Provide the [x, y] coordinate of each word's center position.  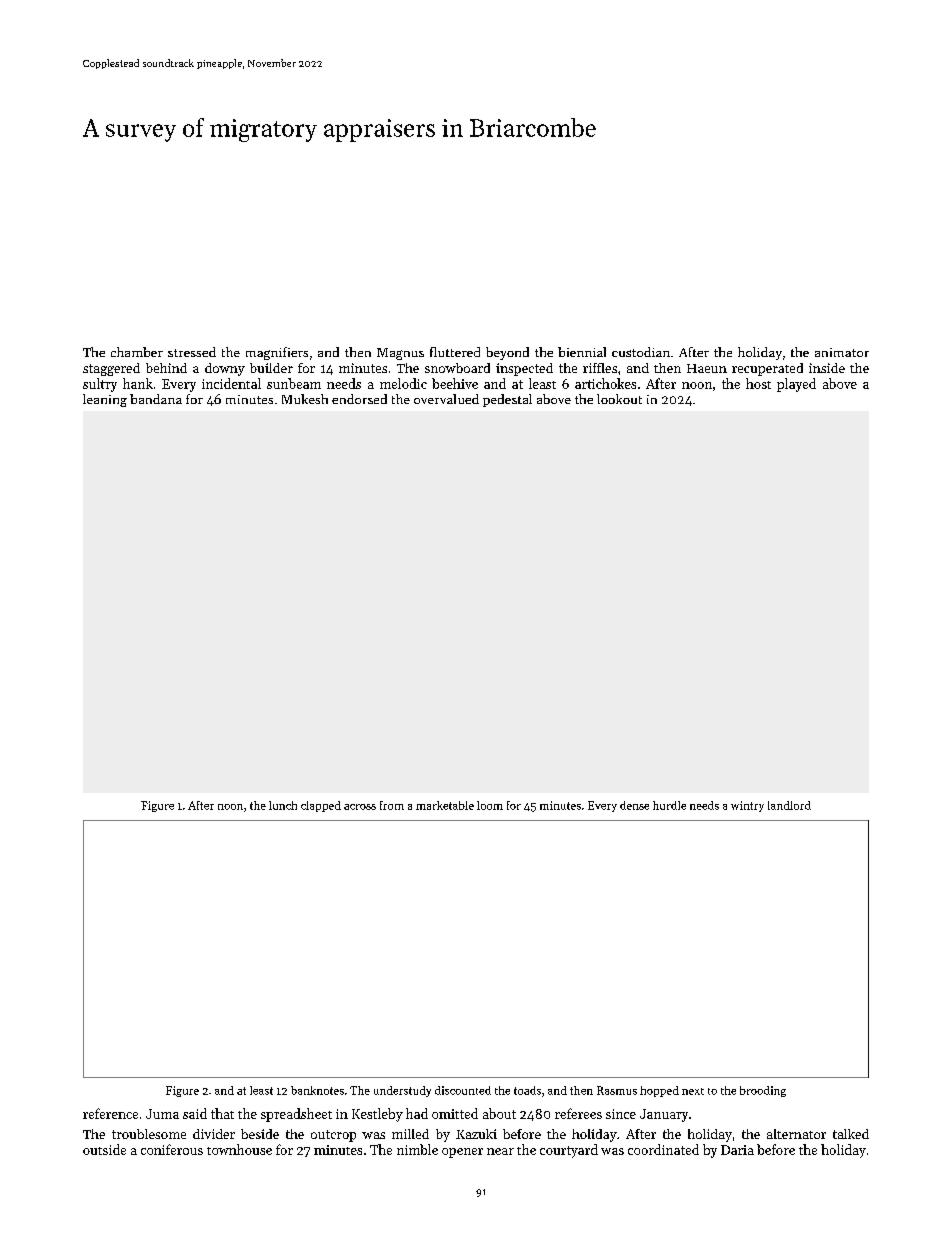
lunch [283, 805]
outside [104, 1149]
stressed [192, 352]
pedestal [507, 400]
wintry [747, 806]
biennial [582, 352]
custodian [641, 352]
